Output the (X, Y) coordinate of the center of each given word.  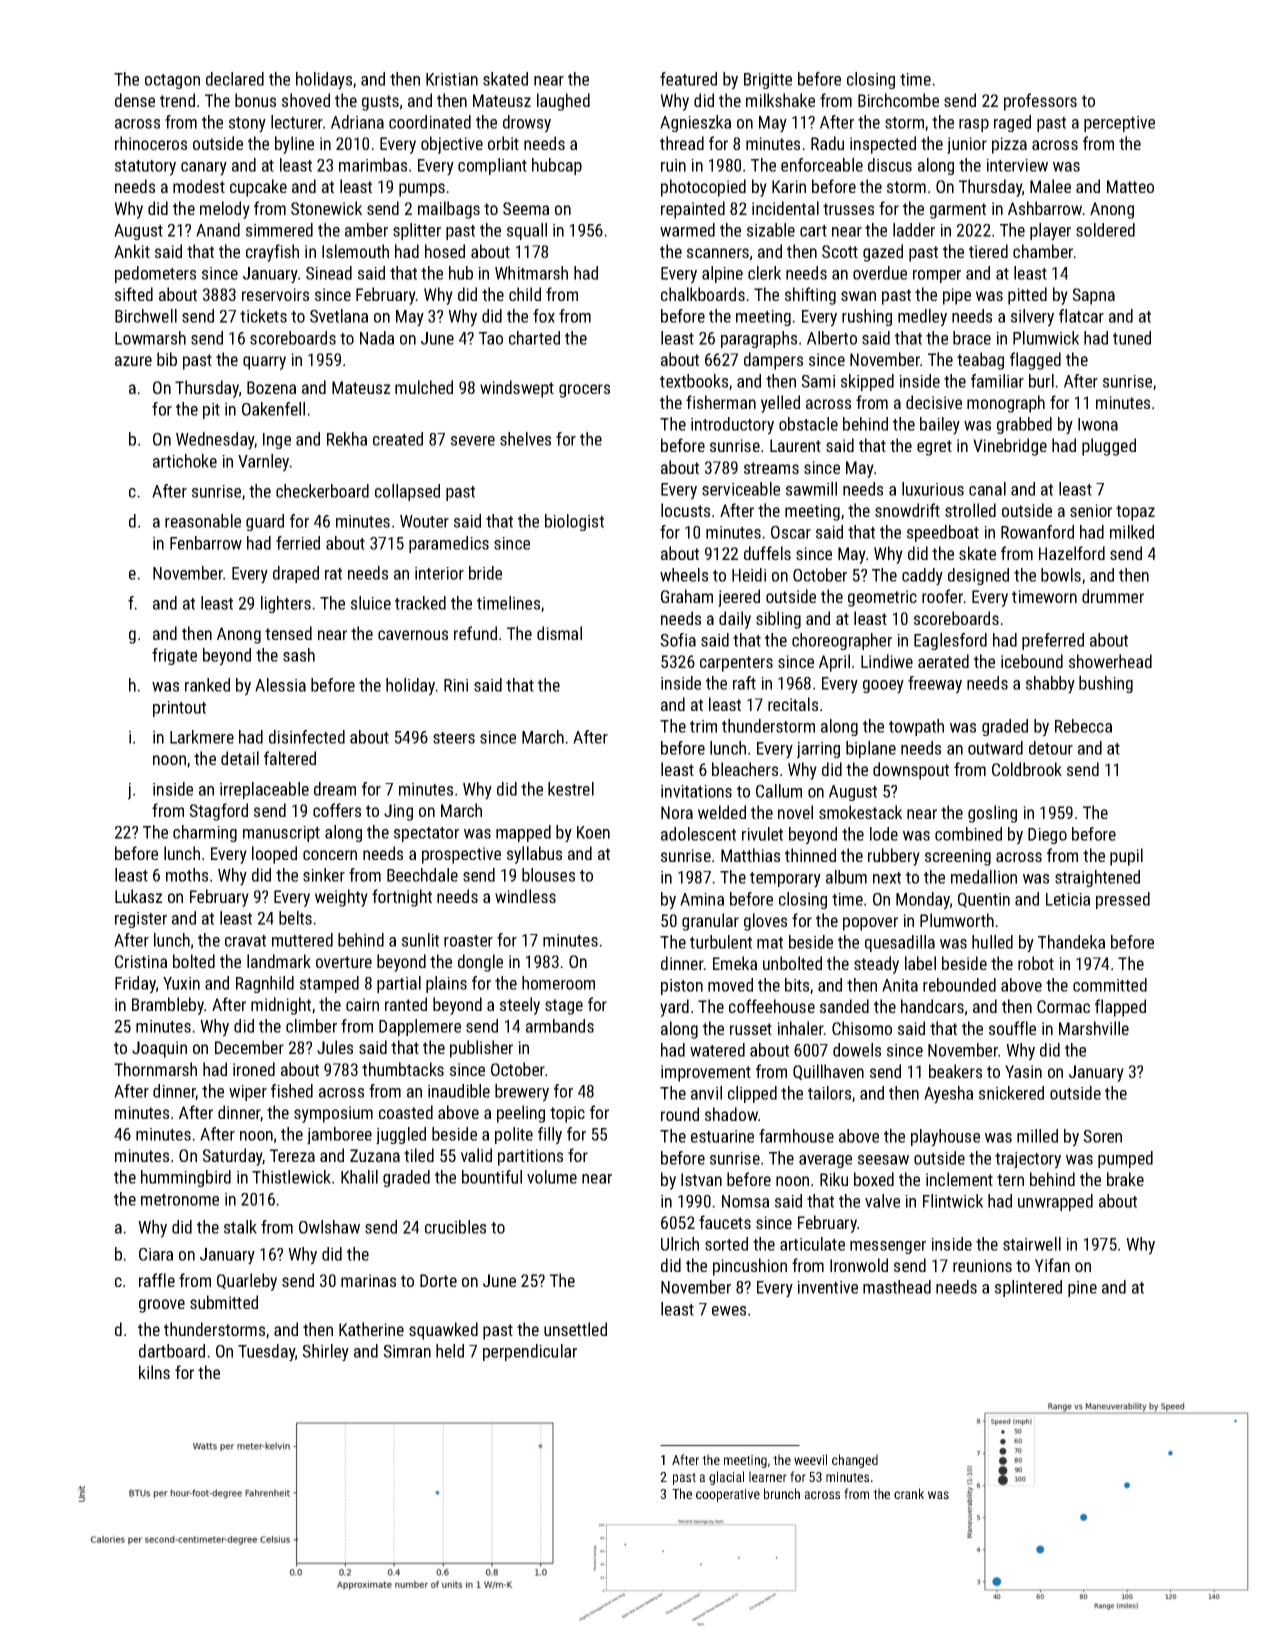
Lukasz (138, 896)
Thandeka (1071, 942)
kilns (154, 1372)
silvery (1032, 318)
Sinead (329, 273)
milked (1132, 532)
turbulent (721, 942)
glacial (726, 1478)
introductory (732, 426)
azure (133, 361)
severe (473, 441)
